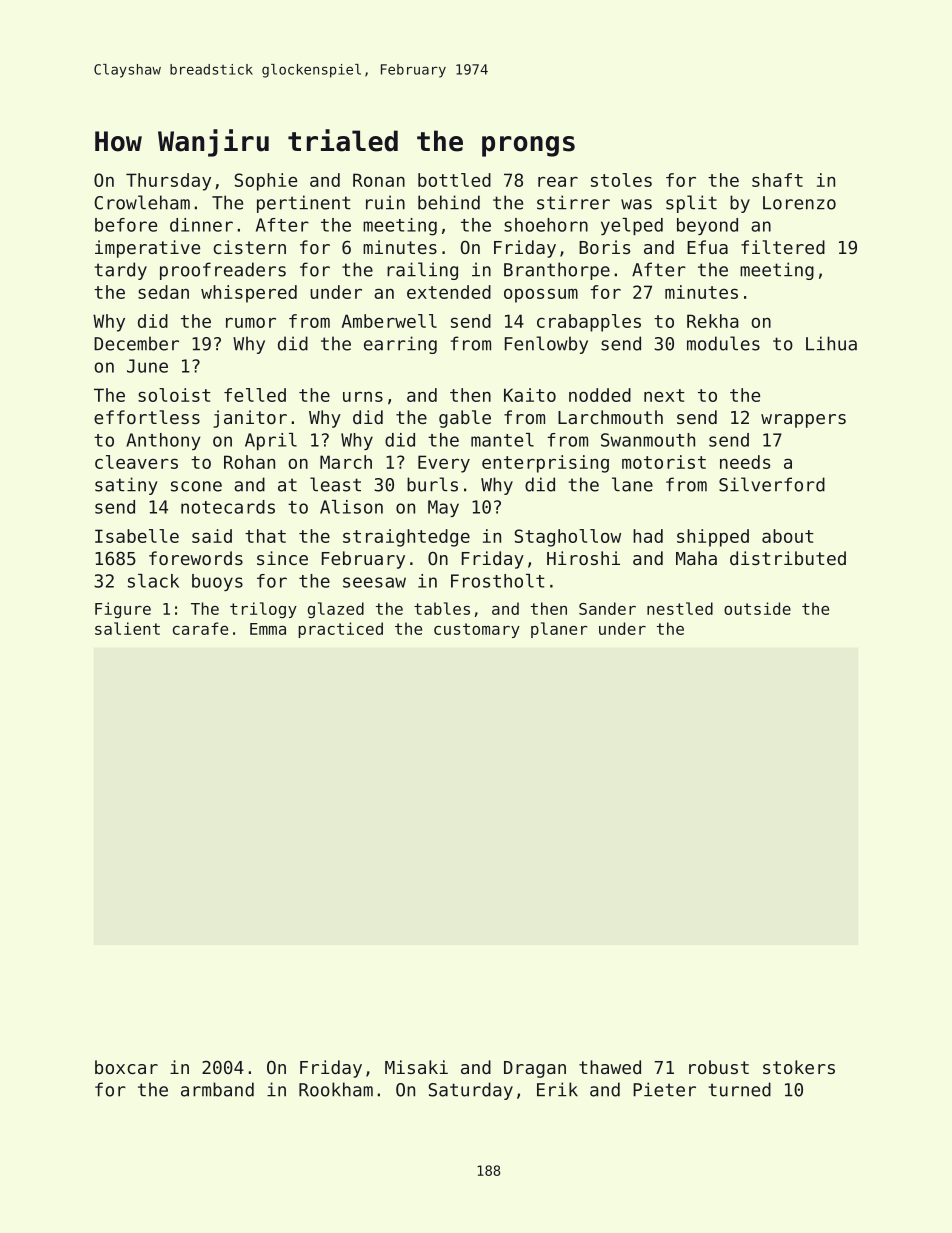  What do you see at coordinates (126, 1067) in the document?
I see `boxcar` at bounding box center [126, 1067].
